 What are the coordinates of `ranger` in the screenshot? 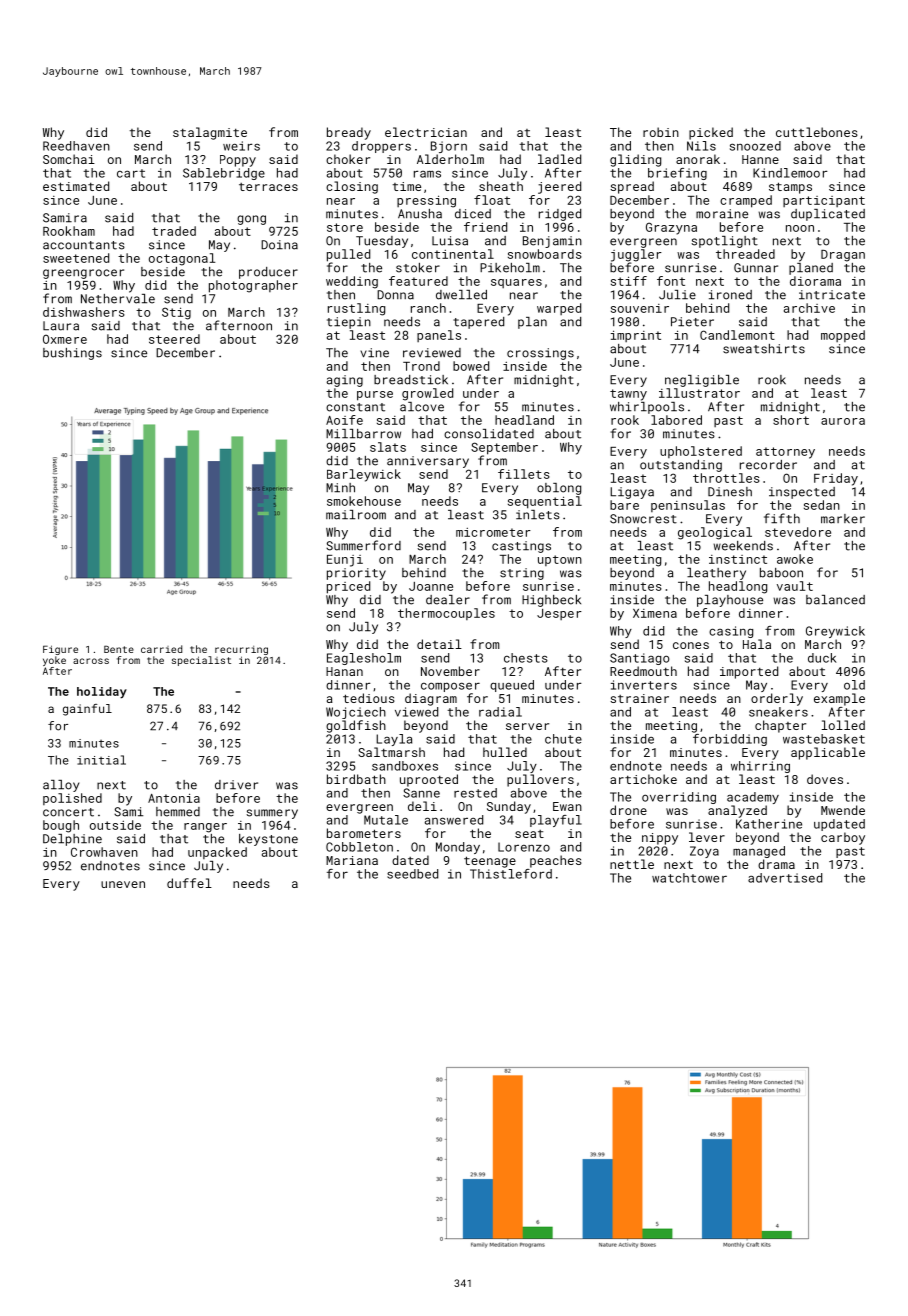 It's located at (205, 828).
